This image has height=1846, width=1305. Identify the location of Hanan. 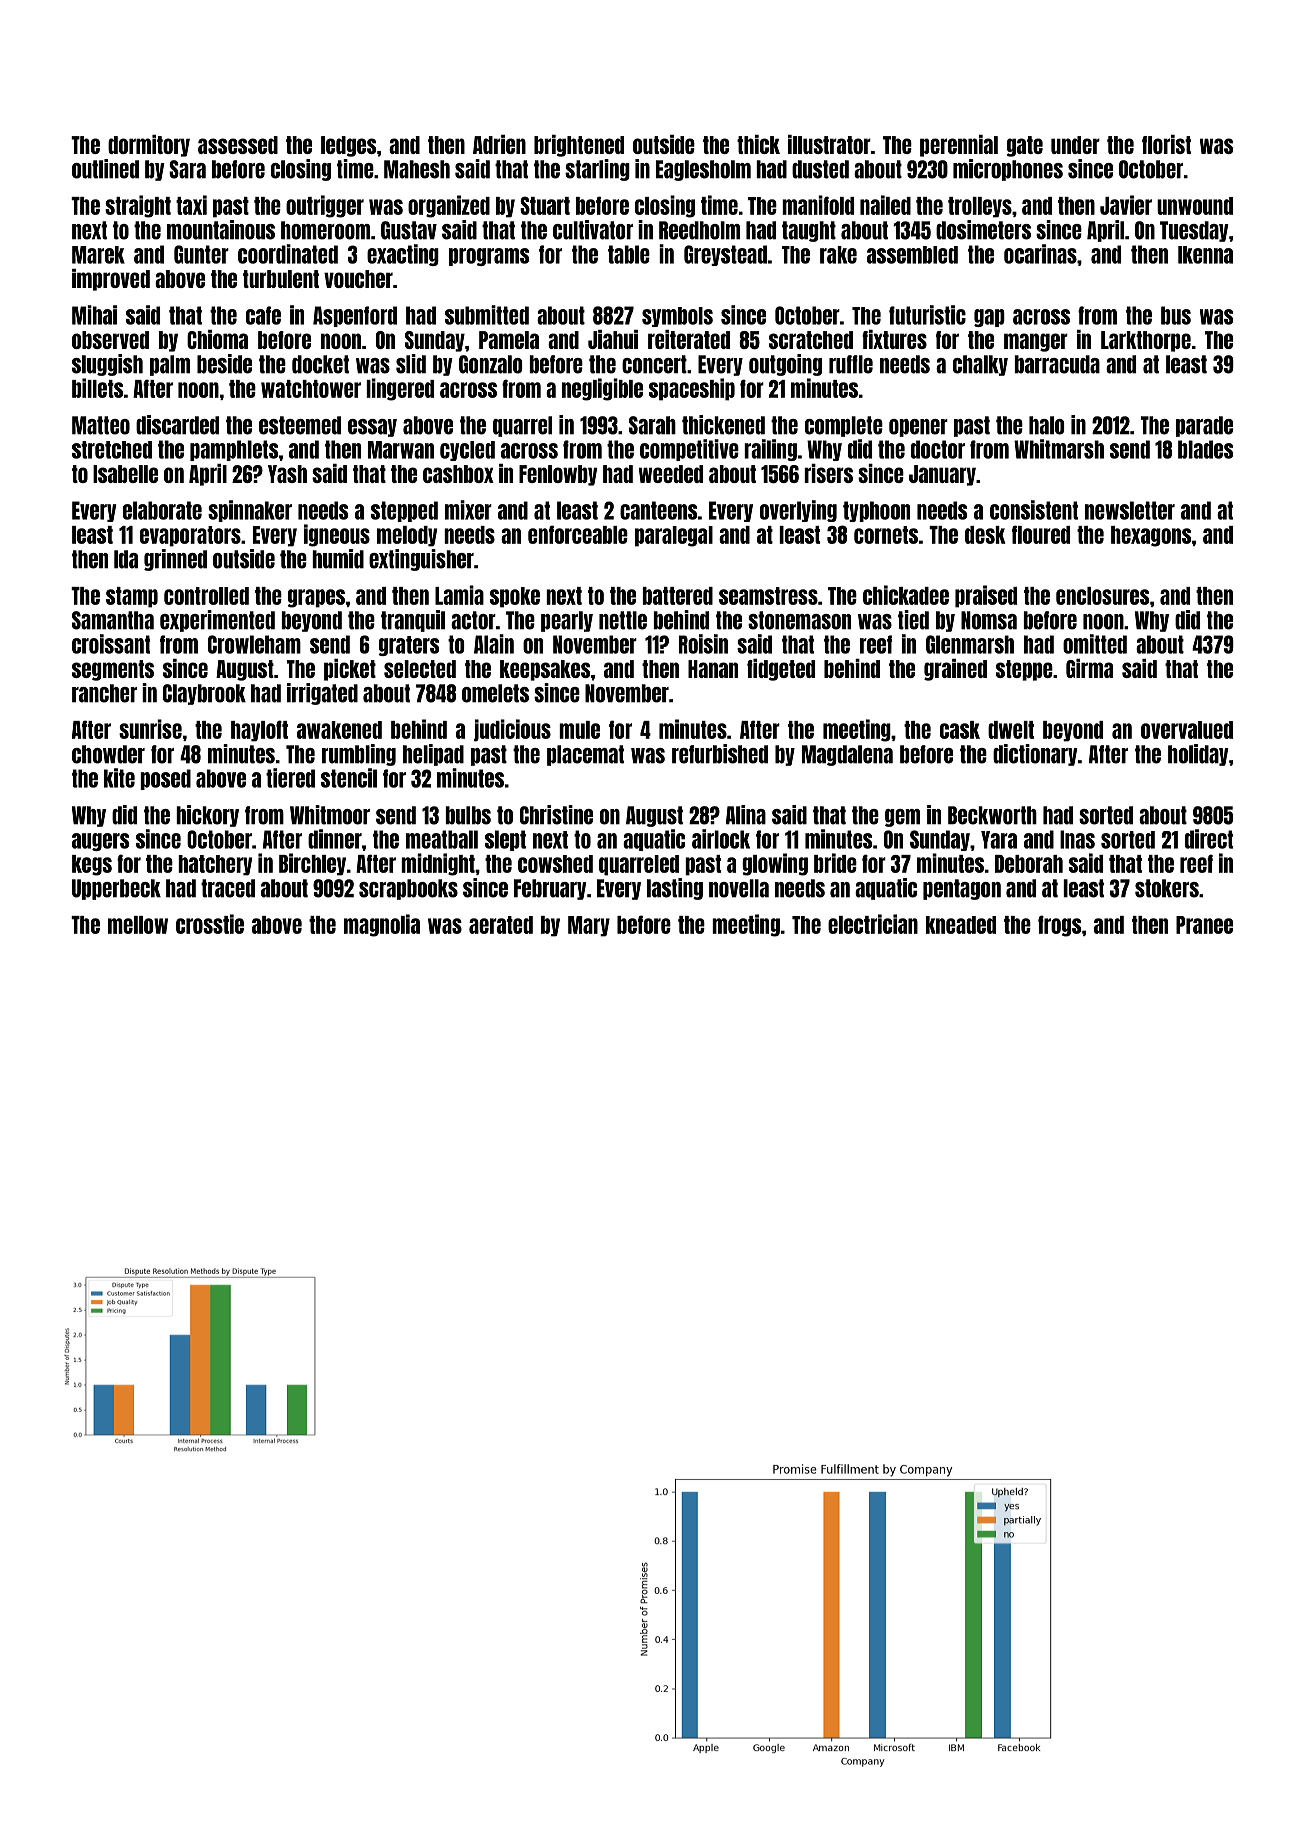
(713, 669).
